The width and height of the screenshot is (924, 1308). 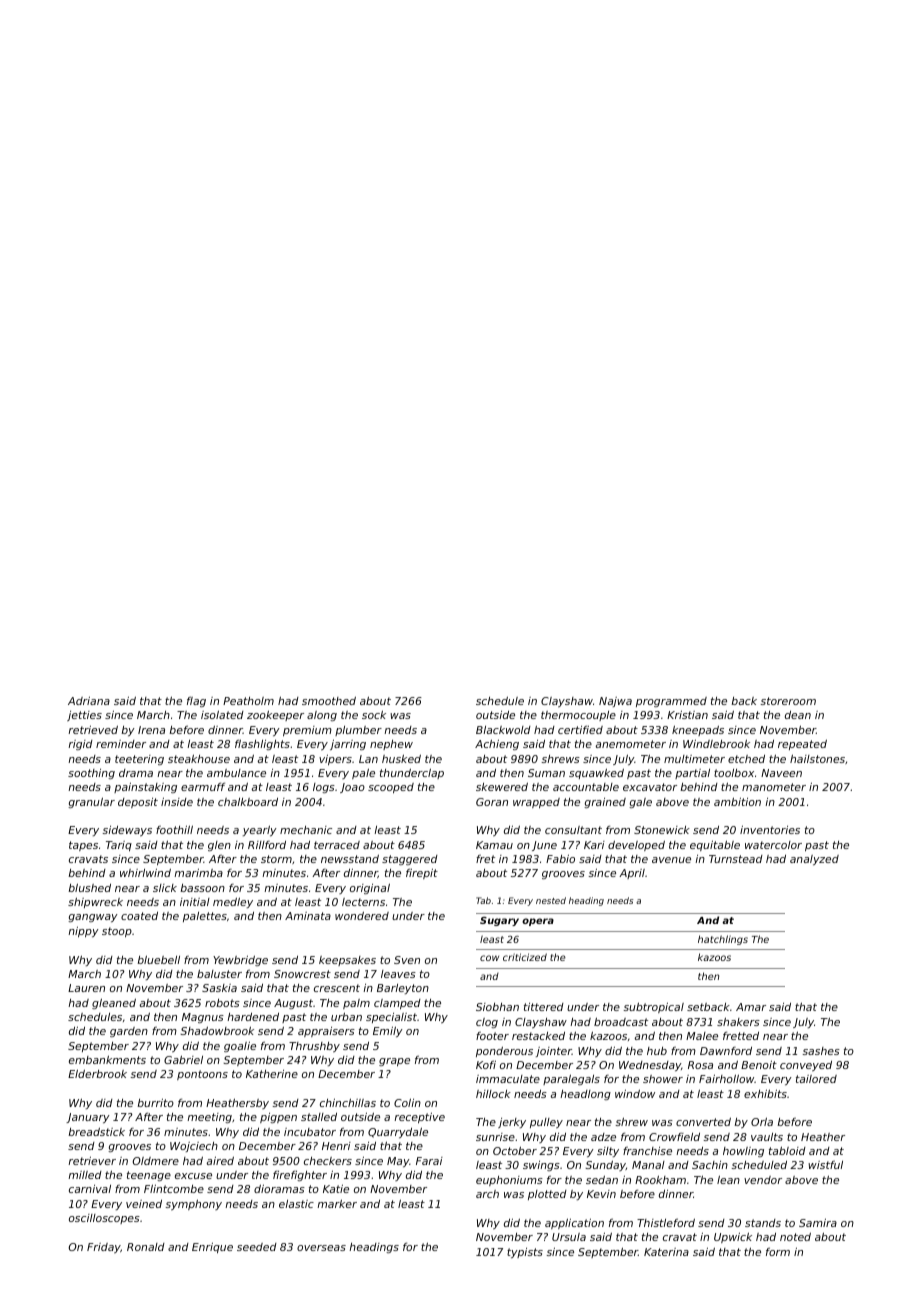 What do you see at coordinates (671, 702) in the screenshot?
I see `programmed` at bounding box center [671, 702].
